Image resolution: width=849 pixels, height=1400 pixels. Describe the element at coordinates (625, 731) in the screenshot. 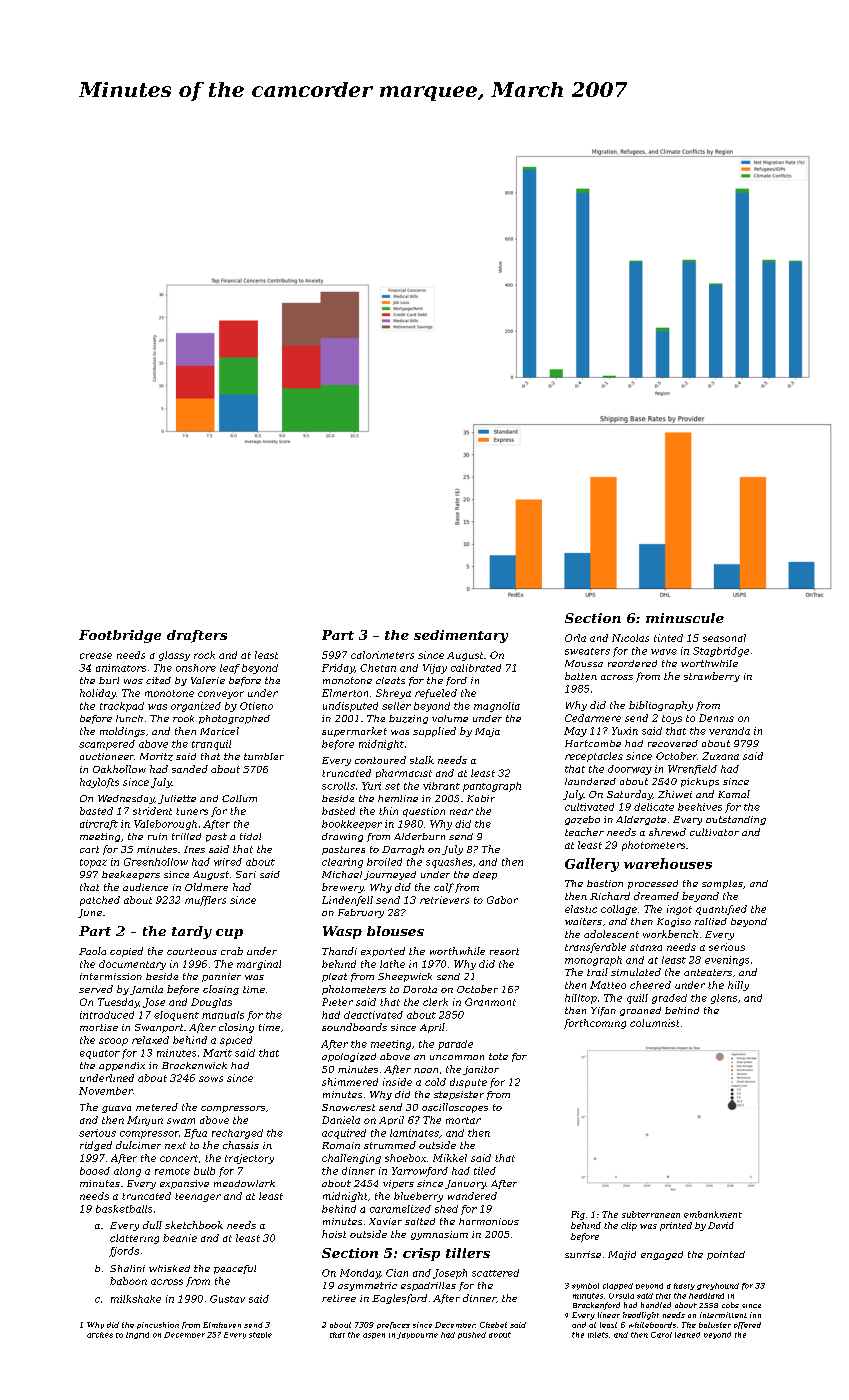

I see `Yuxin` at that location.
